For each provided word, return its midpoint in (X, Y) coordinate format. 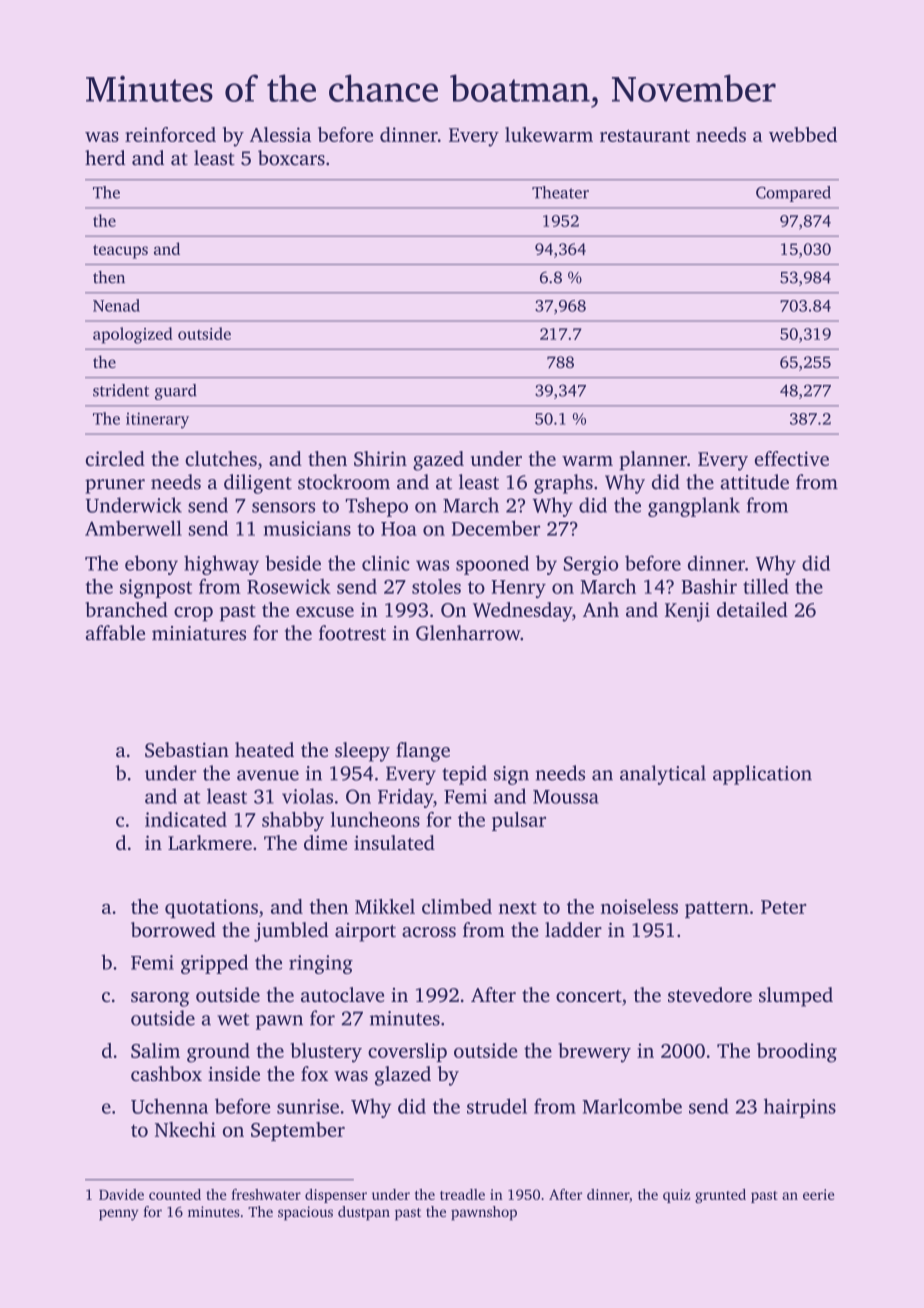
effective (792, 458)
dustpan (364, 1213)
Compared (793, 194)
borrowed (173, 929)
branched (126, 609)
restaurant (645, 135)
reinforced (170, 134)
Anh (601, 609)
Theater (560, 192)
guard (176, 392)
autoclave (342, 994)
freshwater (266, 1194)
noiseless (639, 906)
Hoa (399, 529)
